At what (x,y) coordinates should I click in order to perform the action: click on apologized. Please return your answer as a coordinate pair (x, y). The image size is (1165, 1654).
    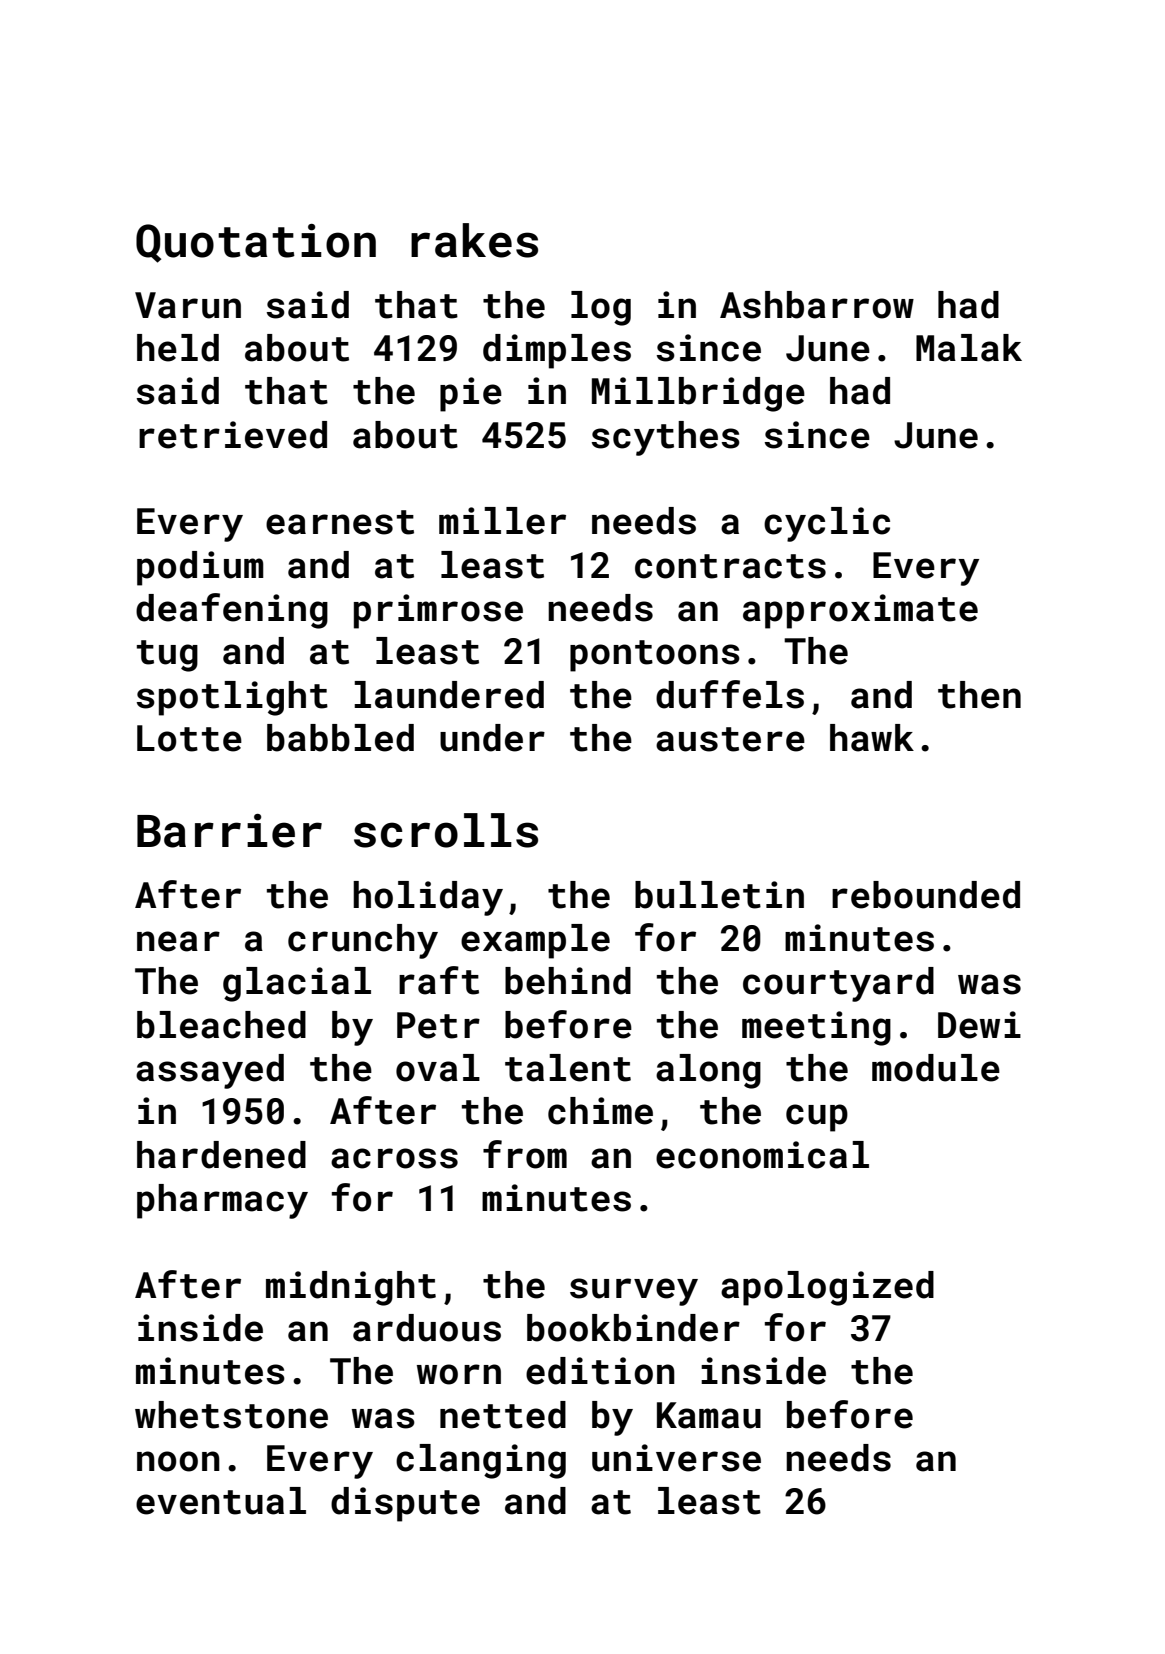
    Looking at the image, I should click on (827, 1288).
